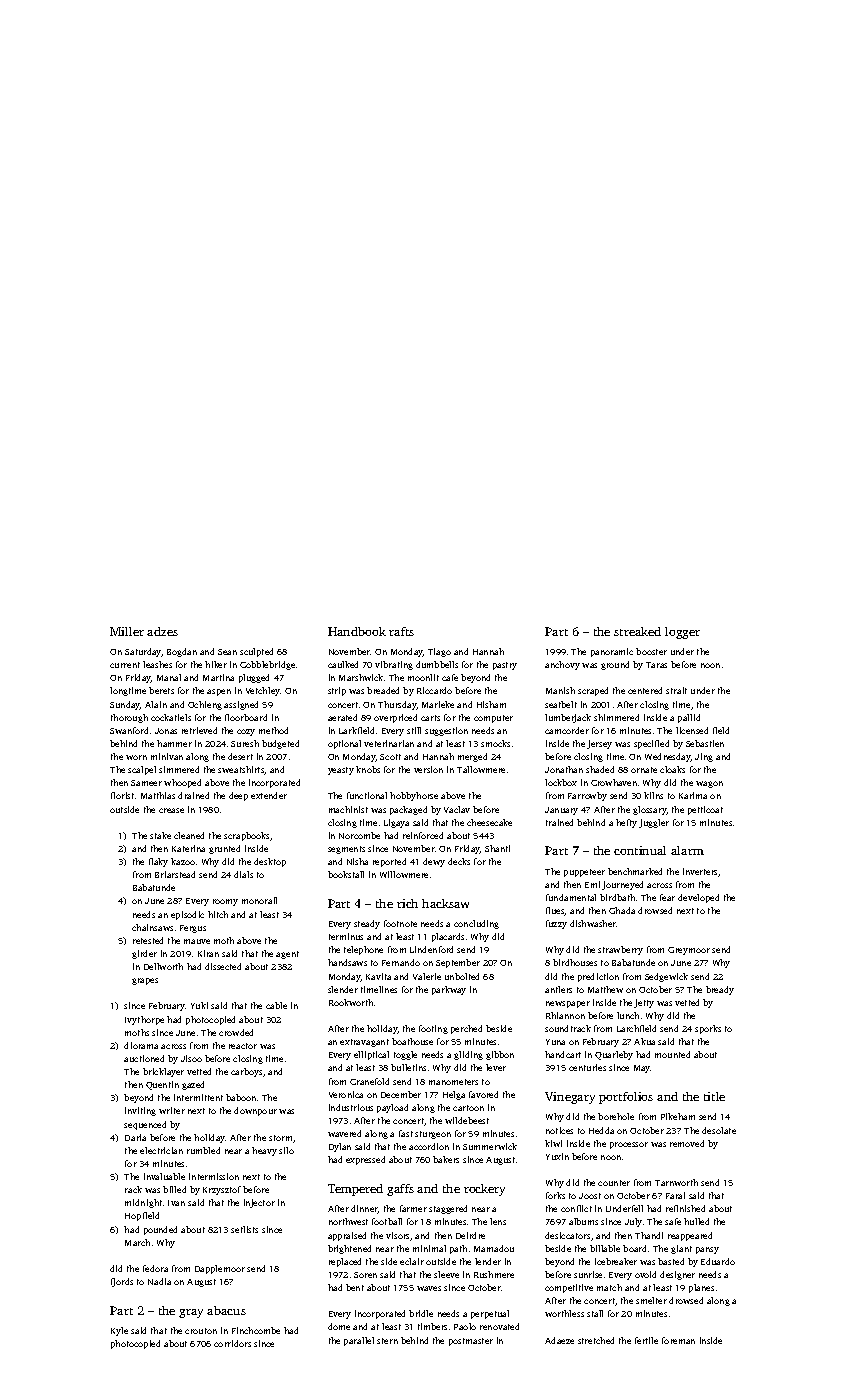 Image resolution: width=849 pixels, height=1400 pixels. Describe the element at coordinates (357, 631) in the screenshot. I see `Handbook` at that location.
